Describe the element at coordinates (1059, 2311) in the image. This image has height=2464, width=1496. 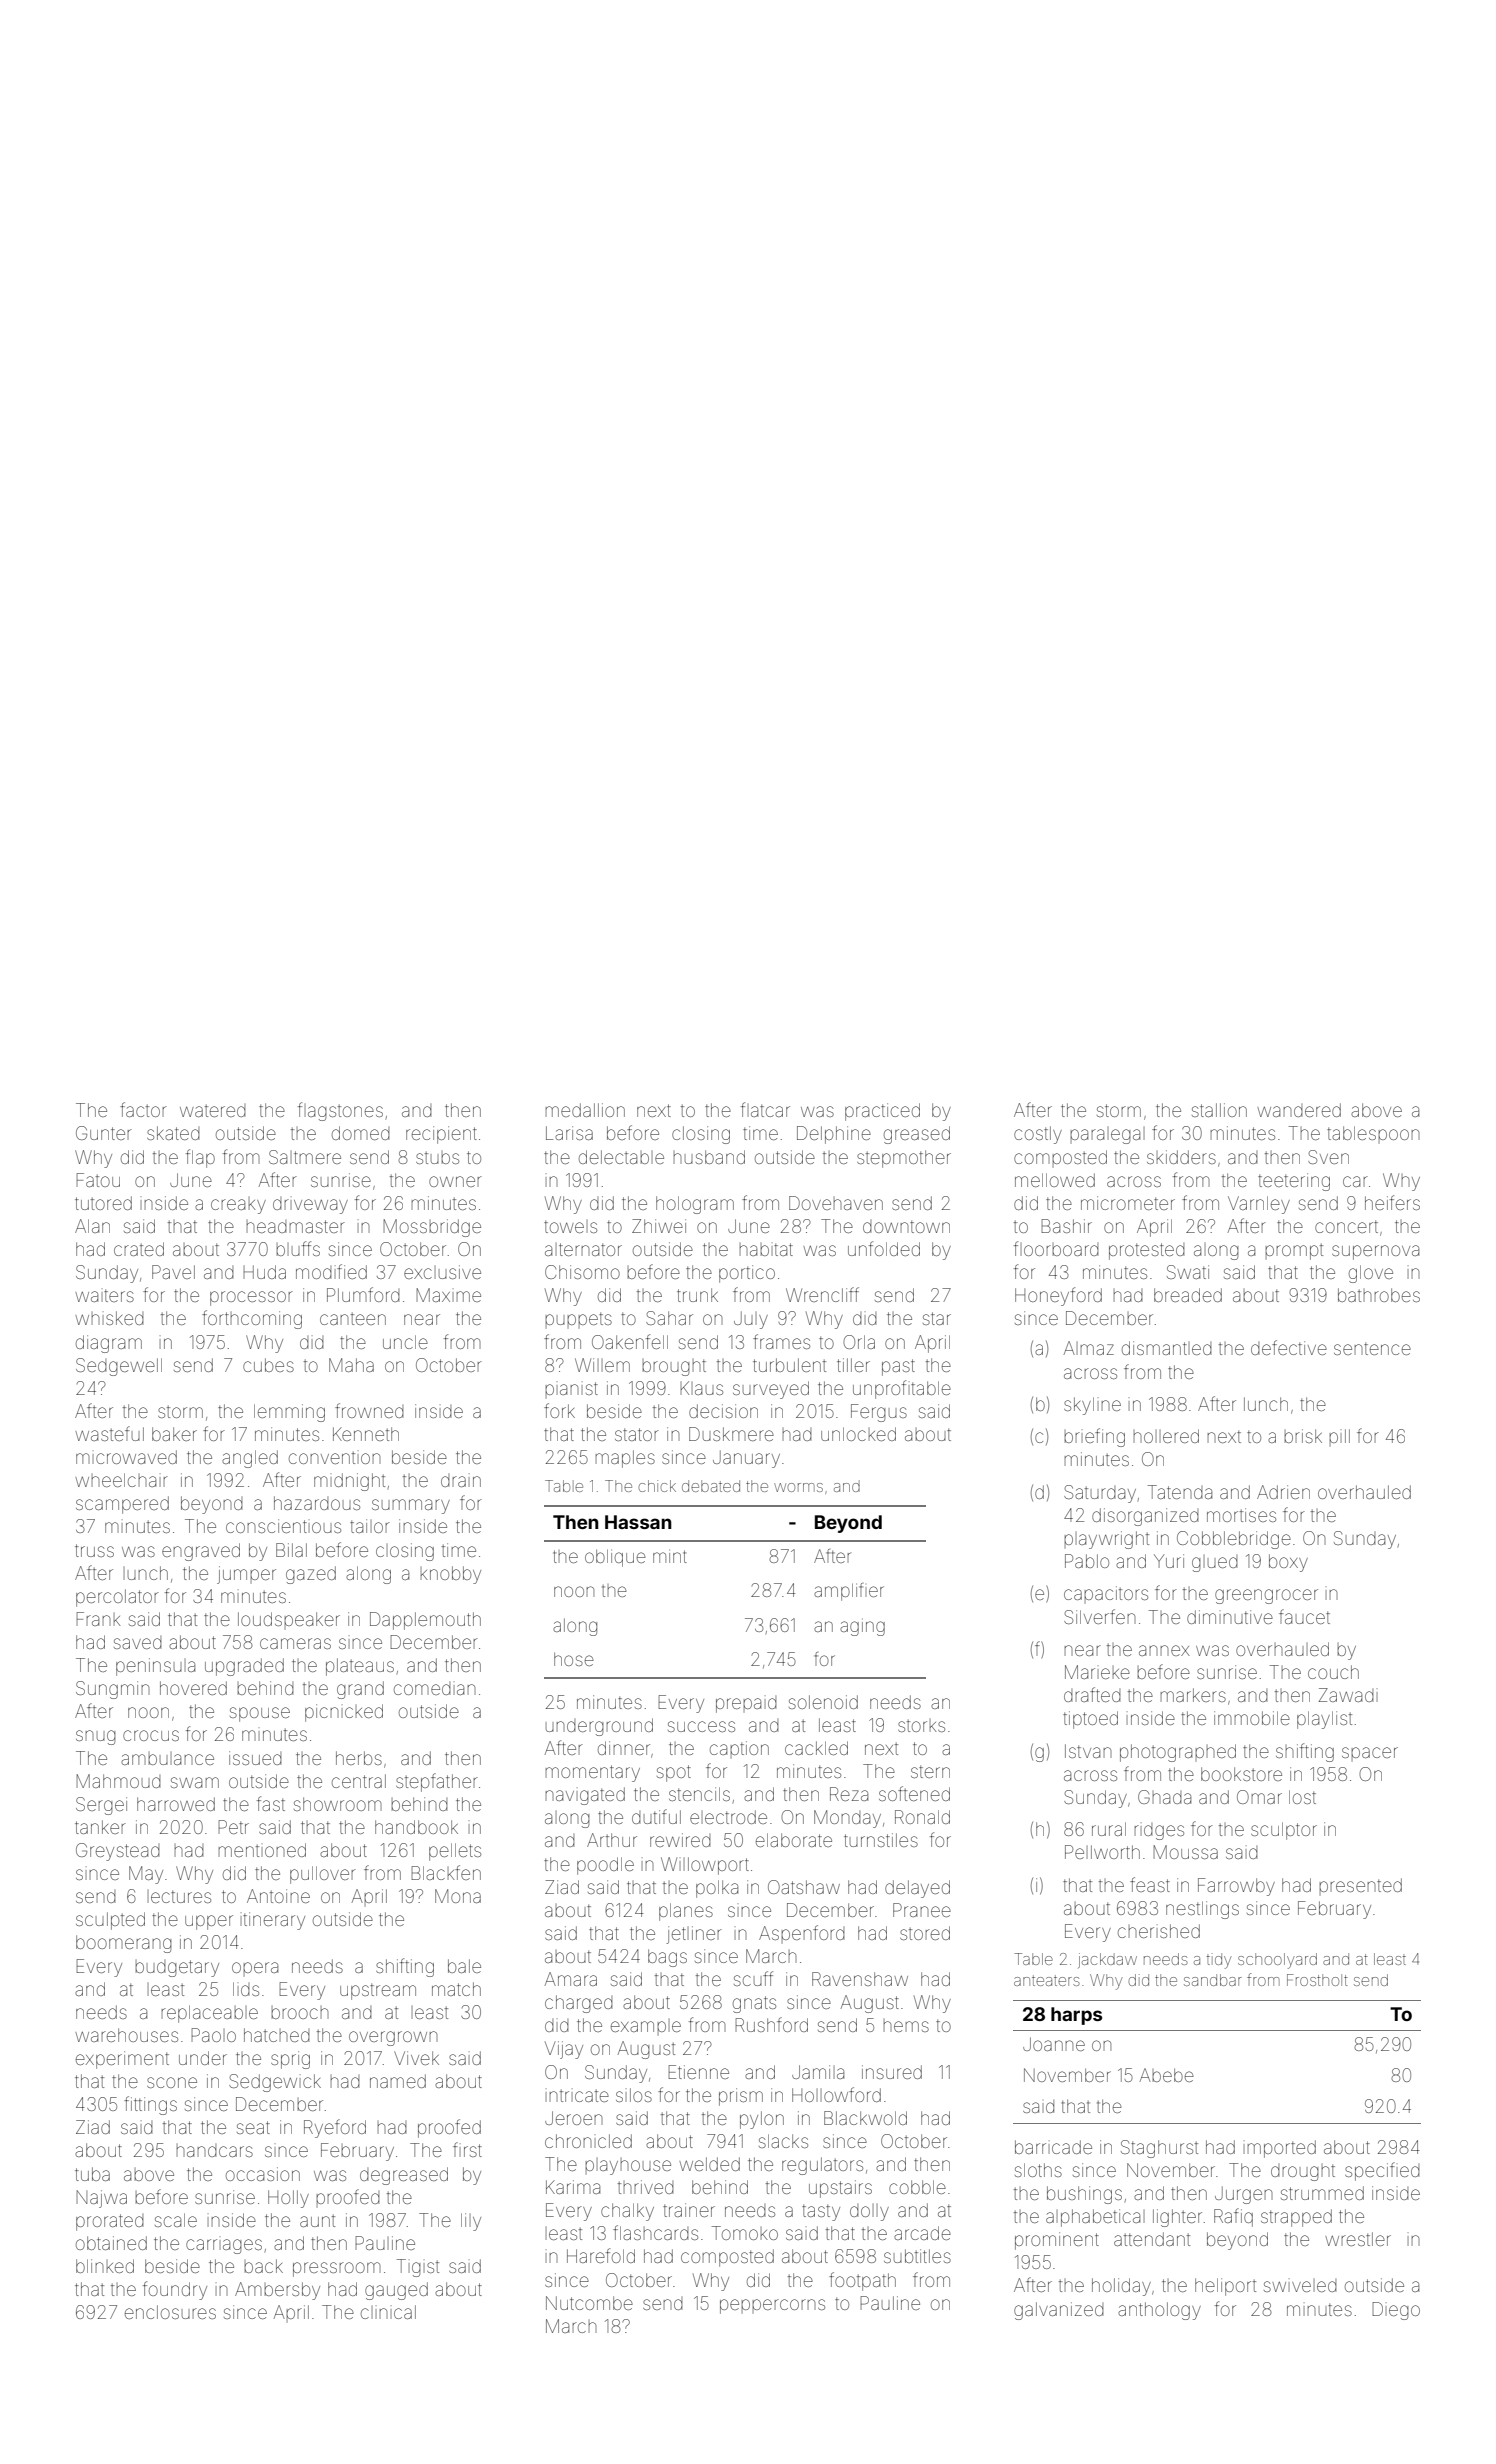
I see `galvanized` at that location.
